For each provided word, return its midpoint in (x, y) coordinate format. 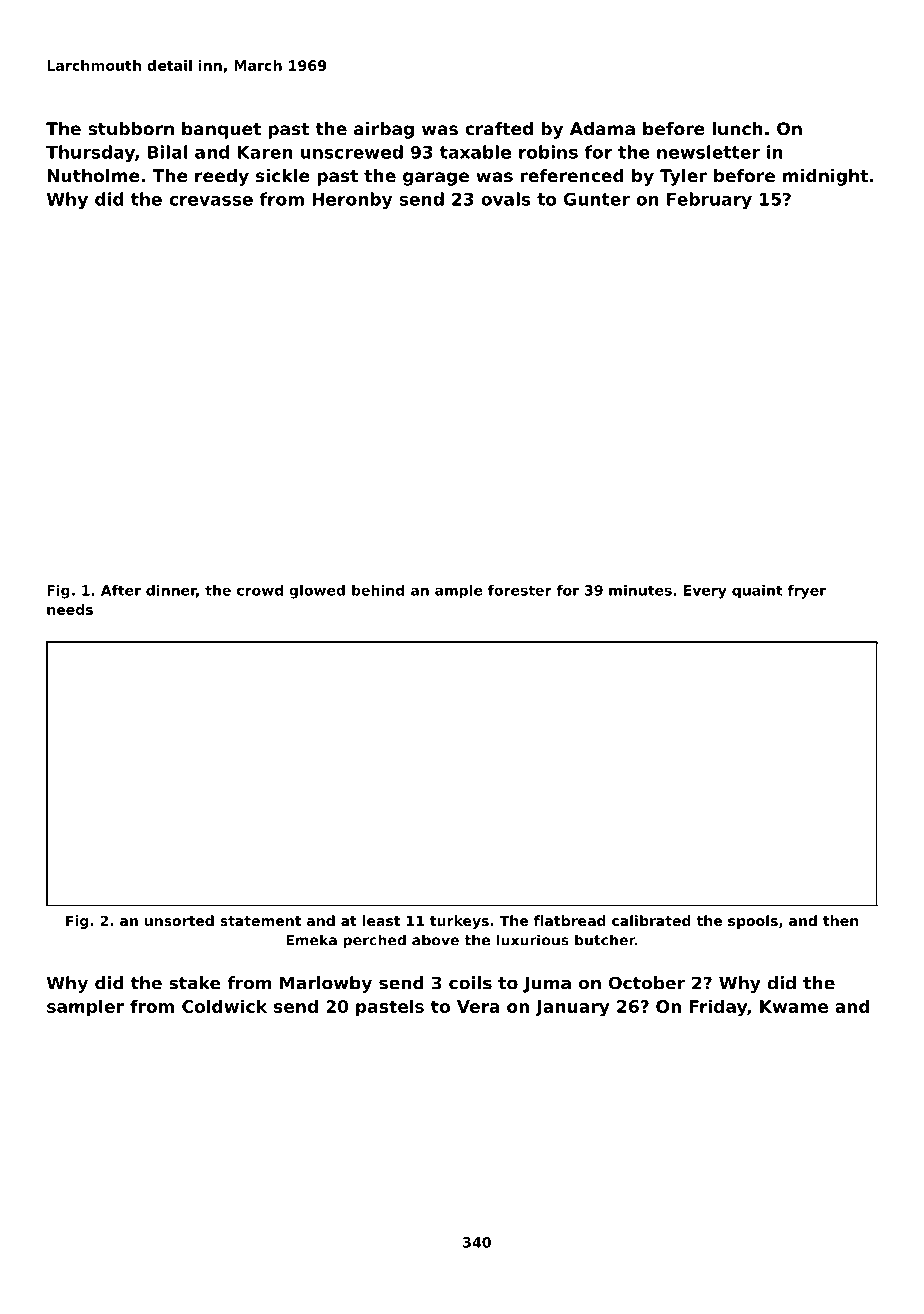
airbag (384, 130)
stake (195, 983)
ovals (506, 199)
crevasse (211, 201)
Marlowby (326, 984)
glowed (317, 592)
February (709, 200)
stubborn (131, 128)
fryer (807, 592)
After (121, 590)
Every (705, 592)
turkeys (459, 922)
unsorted (179, 920)
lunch (737, 128)
